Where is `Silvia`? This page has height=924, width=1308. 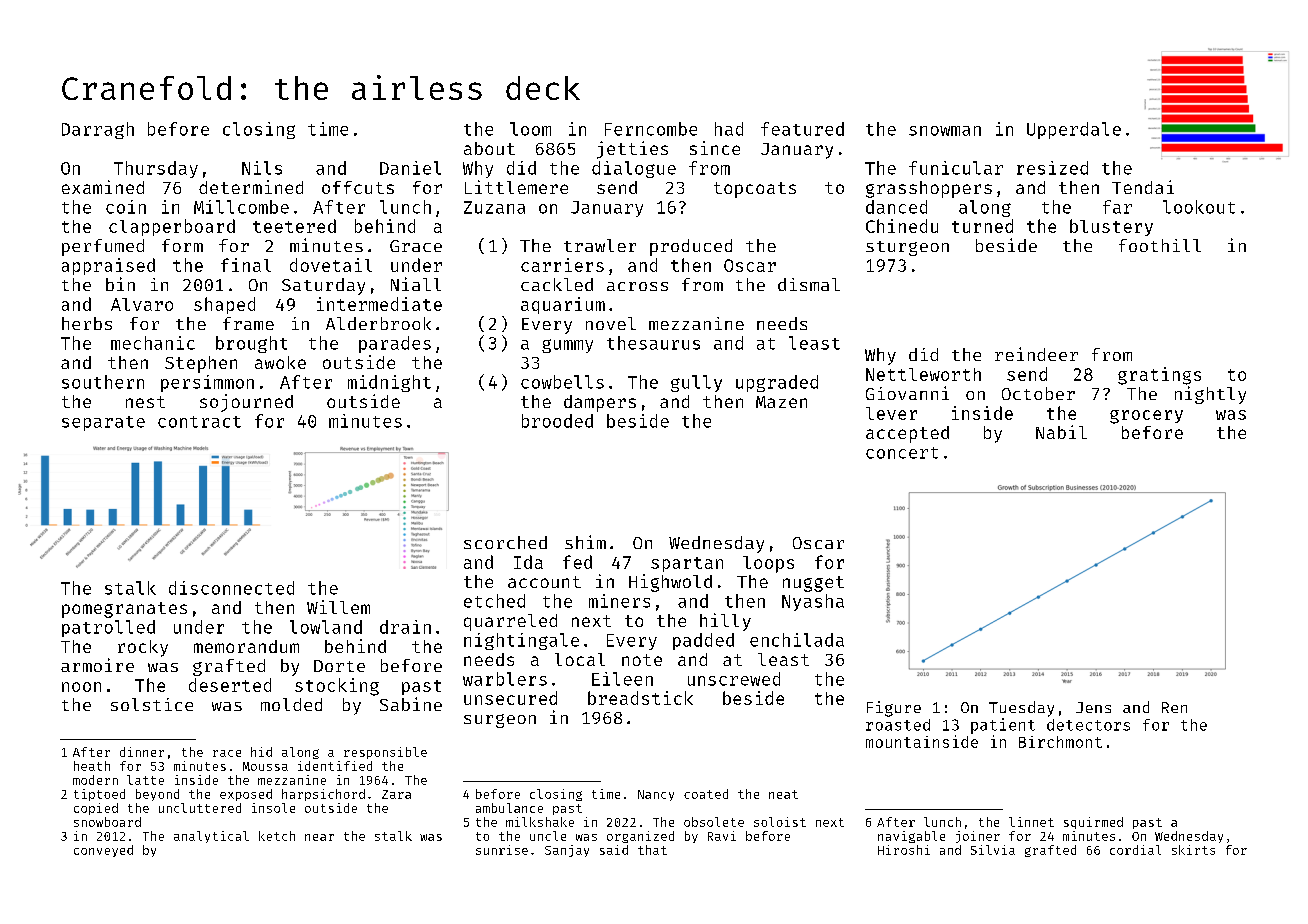
Silvia is located at coordinates (993, 850).
